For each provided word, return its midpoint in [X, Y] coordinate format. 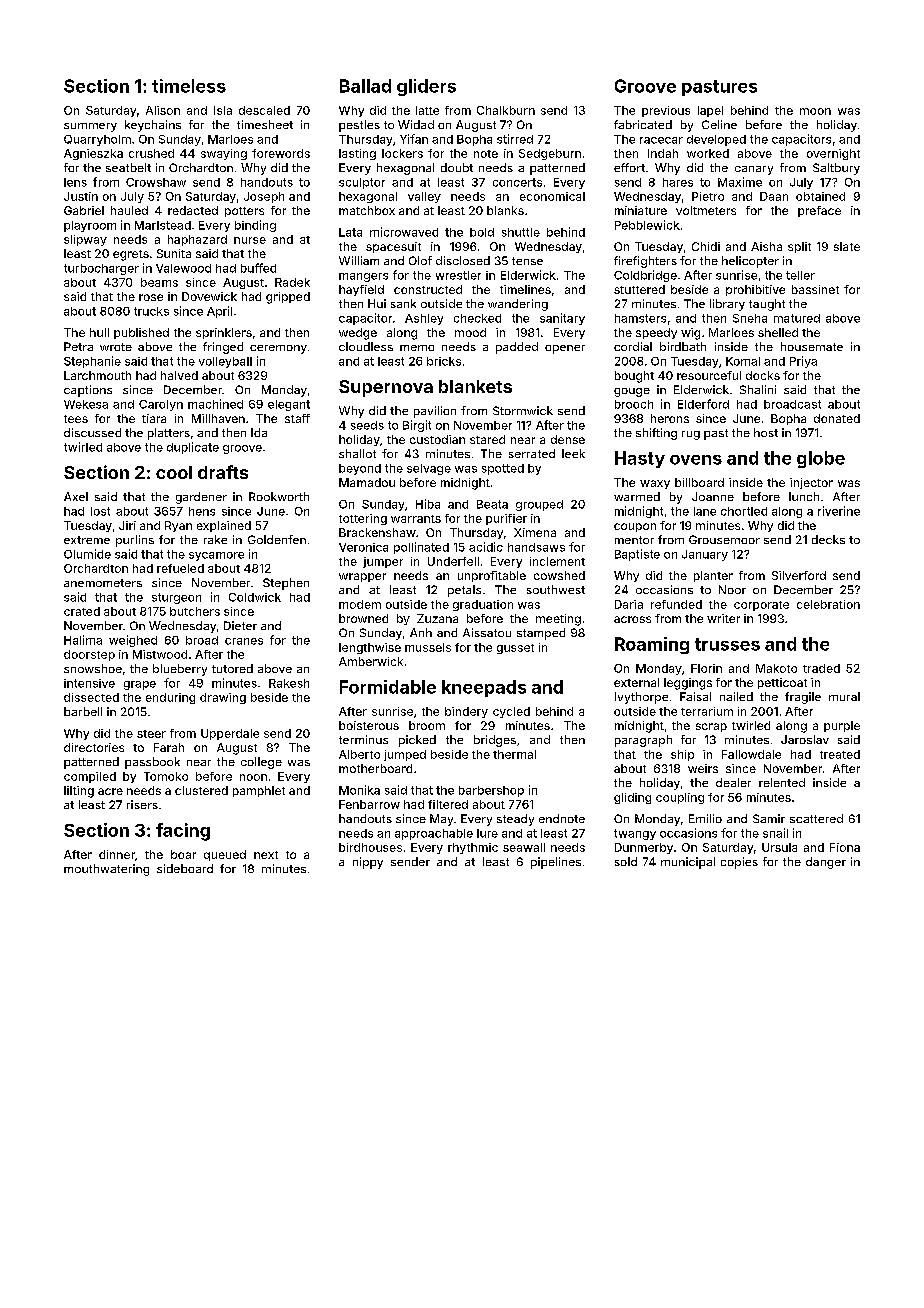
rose [151, 297]
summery [90, 127]
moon [815, 111]
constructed [428, 289]
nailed [736, 696]
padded [517, 348]
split [799, 247]
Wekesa [86, 404]
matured [797, 318]
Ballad [365, 86]
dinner [117, 854]
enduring [170, 698]
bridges [495, 741]
